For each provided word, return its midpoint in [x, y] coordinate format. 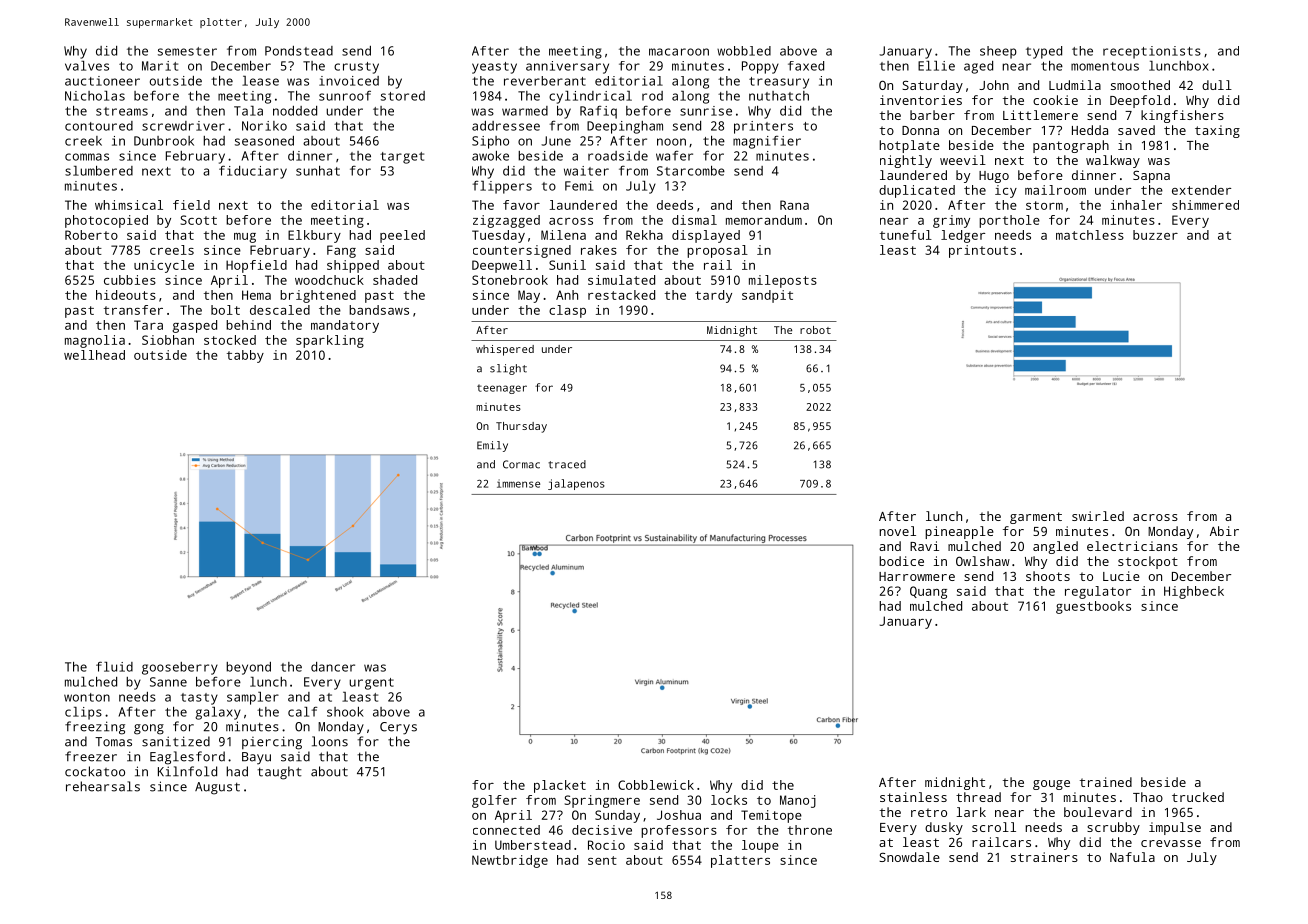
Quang [928, 592]
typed [1044, 52]
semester [187, 51]
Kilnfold [187, 771]
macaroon [679, 52]
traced [567, 464]
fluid [114, 666]
